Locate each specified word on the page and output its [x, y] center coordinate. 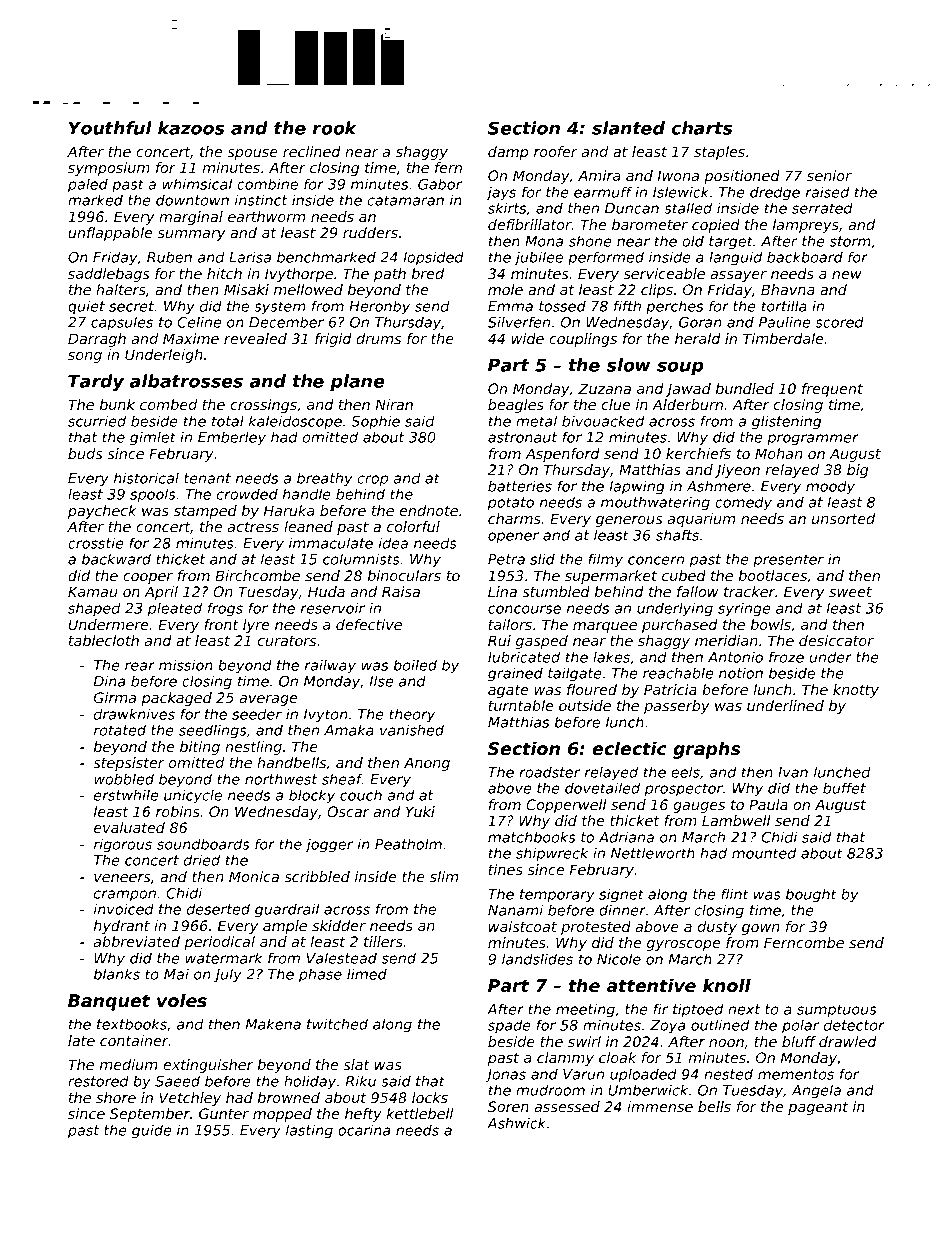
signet [621, 895]
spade [509, 1026]
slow [629, 365]
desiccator [836, 640]
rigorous [123, 845]
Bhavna [788, 289]
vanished [412, 730]
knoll [727, 985]
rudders [370, 232]
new [847, 275]
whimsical [197, 184]
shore [116, 1097]
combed [168, 404]
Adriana [626, 837]
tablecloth [104, 640]
